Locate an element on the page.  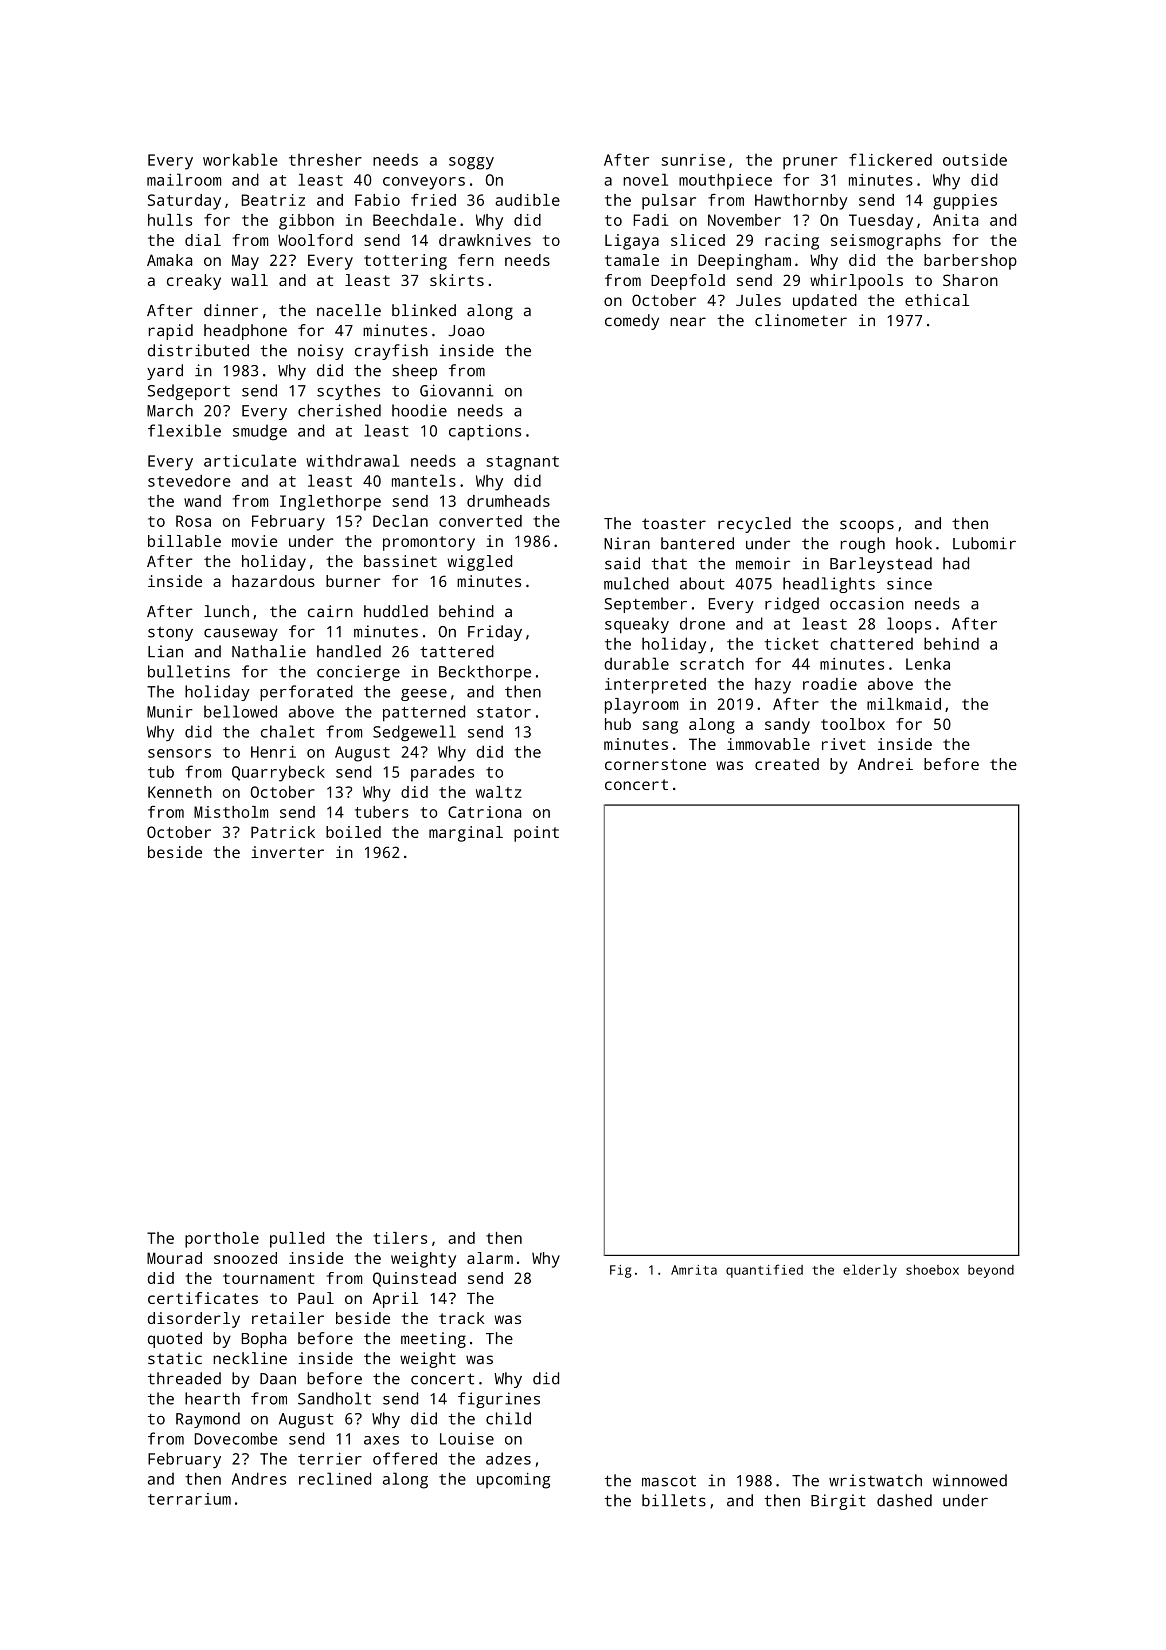
boiled is located at coordinates (353, 832).
